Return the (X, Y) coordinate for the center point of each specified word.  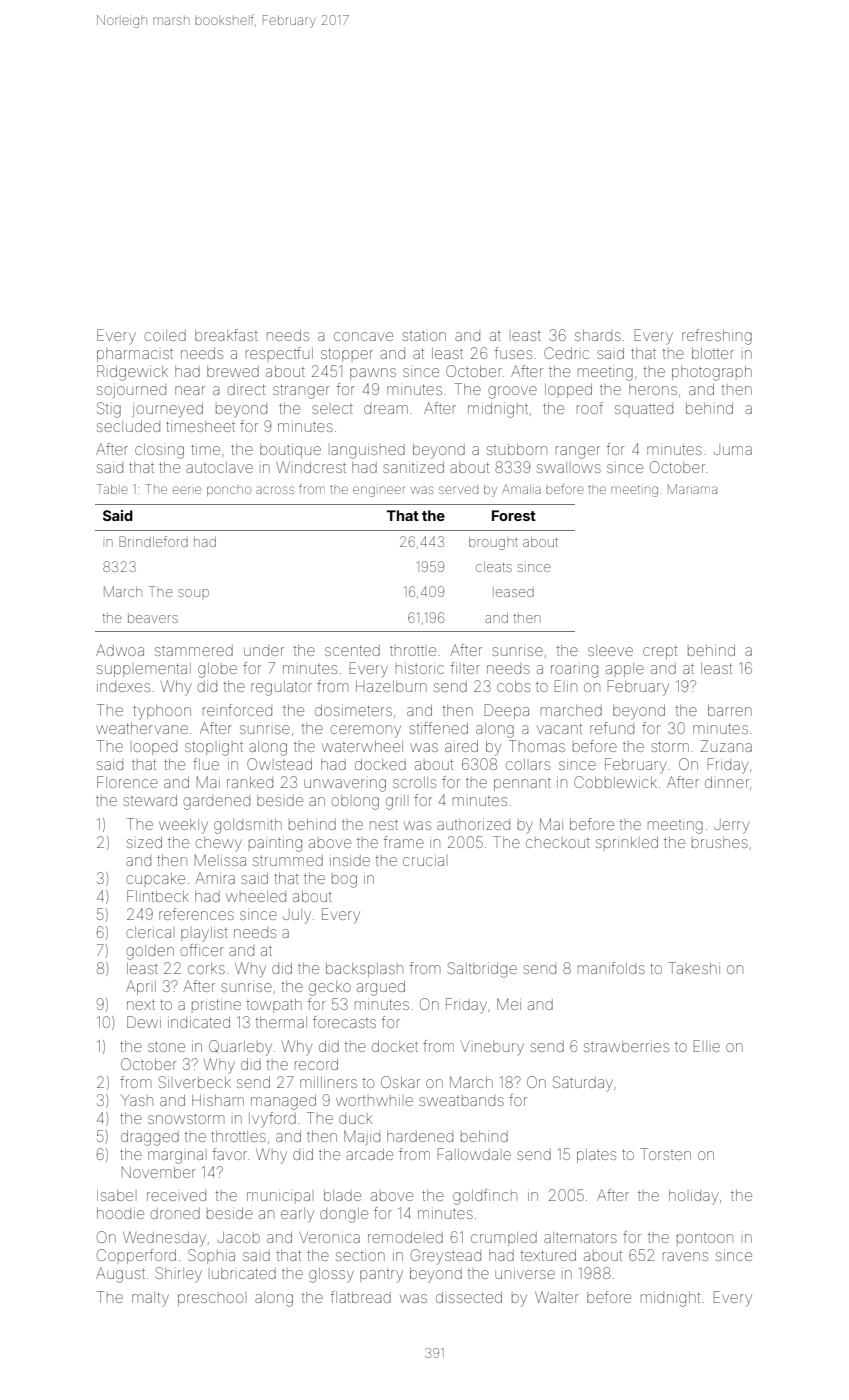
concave (363, 336)
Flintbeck (158, 896)
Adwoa (120, 650)
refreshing (717, 337)
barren (730, 710)
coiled (165, 335)
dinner (727, 782)
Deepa (506, 711)
